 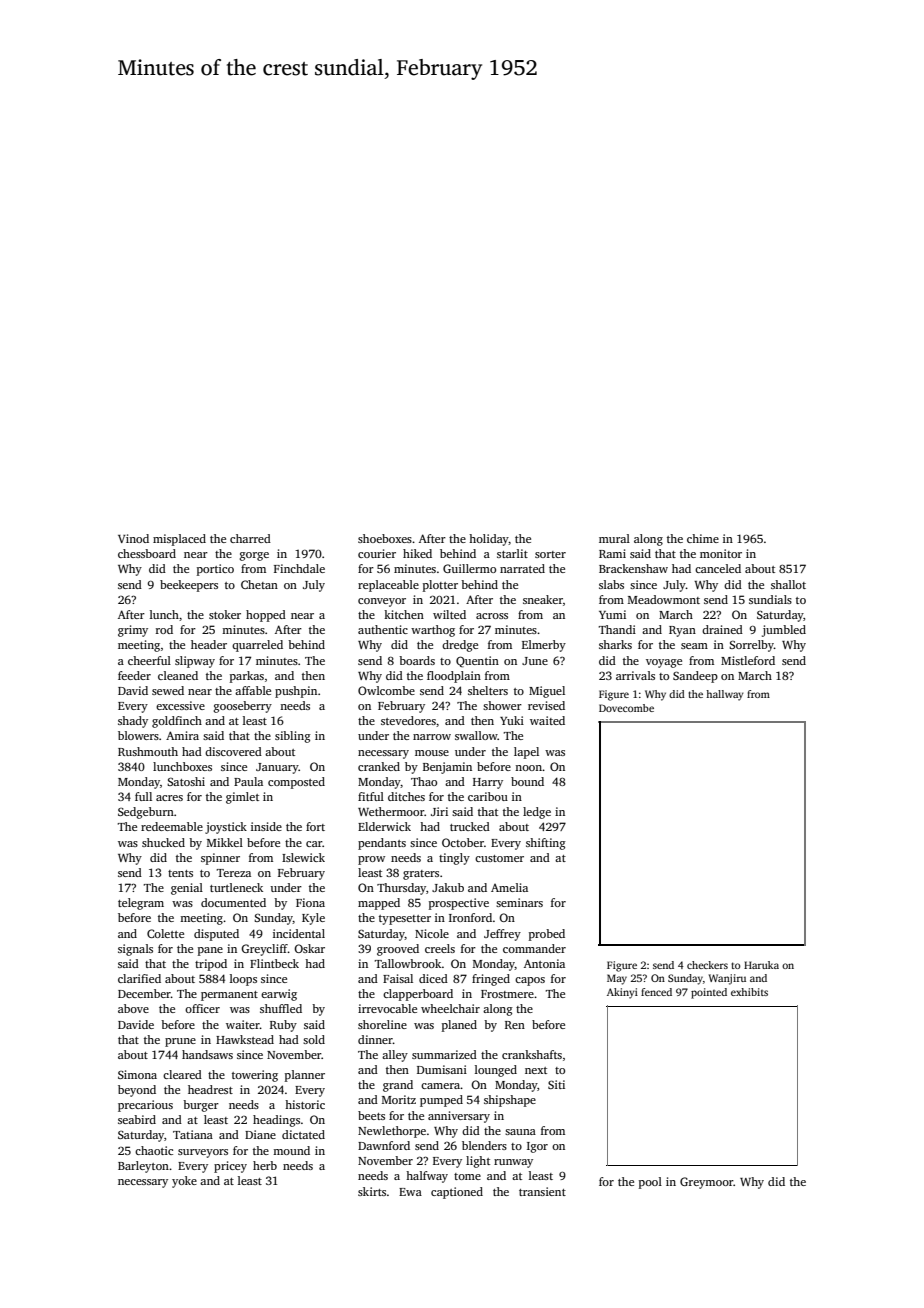 I want to click on Greymoor, so click(x=707, y=1183).
